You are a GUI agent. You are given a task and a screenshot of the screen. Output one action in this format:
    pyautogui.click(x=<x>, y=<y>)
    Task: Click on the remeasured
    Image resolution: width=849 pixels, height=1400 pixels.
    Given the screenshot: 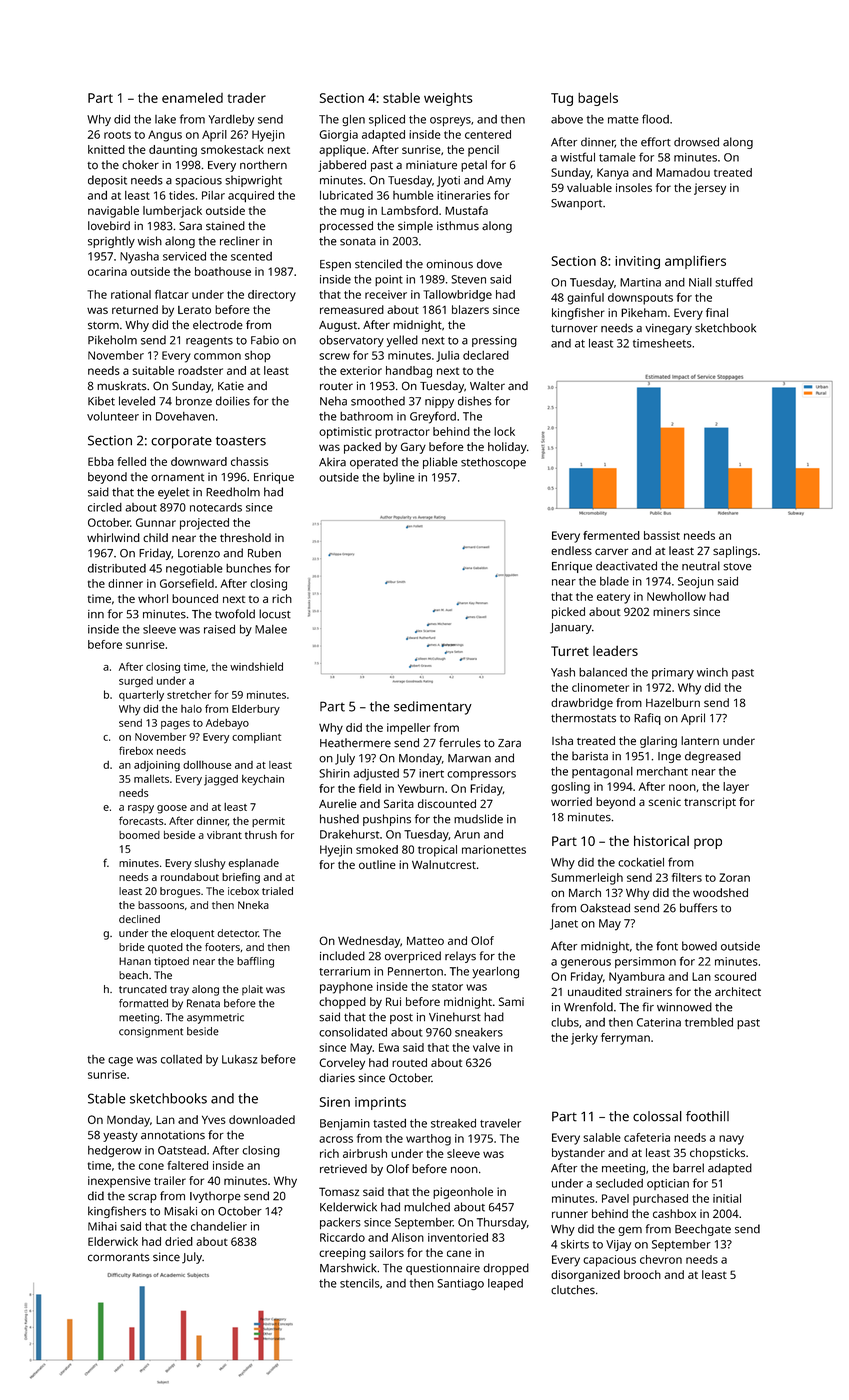 What is the action you would take?
    pyautogui.click(x=352, y=309)
